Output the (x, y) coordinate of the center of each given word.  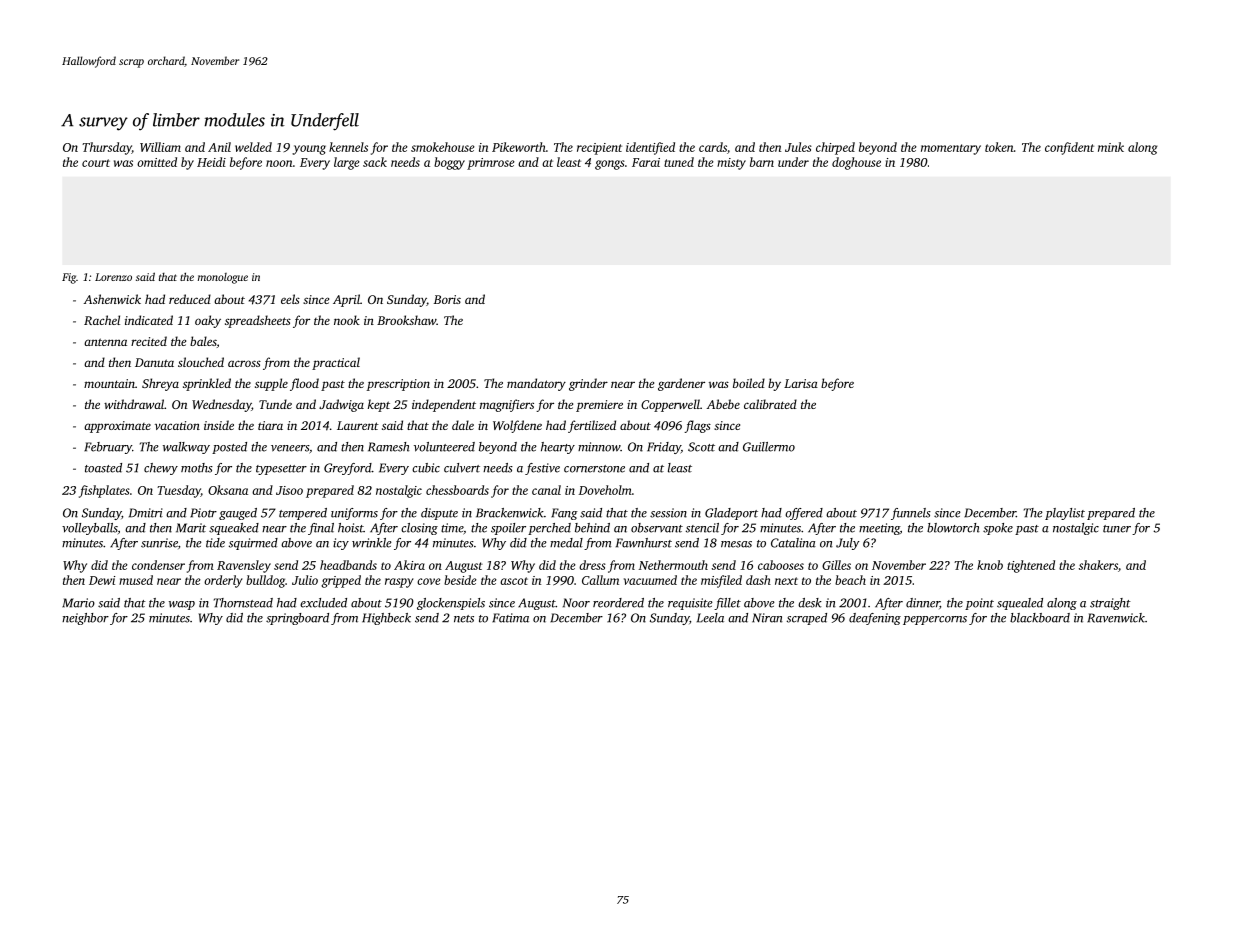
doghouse (856, 163)
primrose (491, 164)
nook (347, 320)
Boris (447, 299)
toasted (103, 468)
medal (566, 543)
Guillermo (769, 447)
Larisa (801, 383)
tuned (679, 162)
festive (542, 469)
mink (1111, 147)
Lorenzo (113, 277)
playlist (1065, 514)
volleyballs (89, 529)
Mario (78, 603)
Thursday (107, 148)
